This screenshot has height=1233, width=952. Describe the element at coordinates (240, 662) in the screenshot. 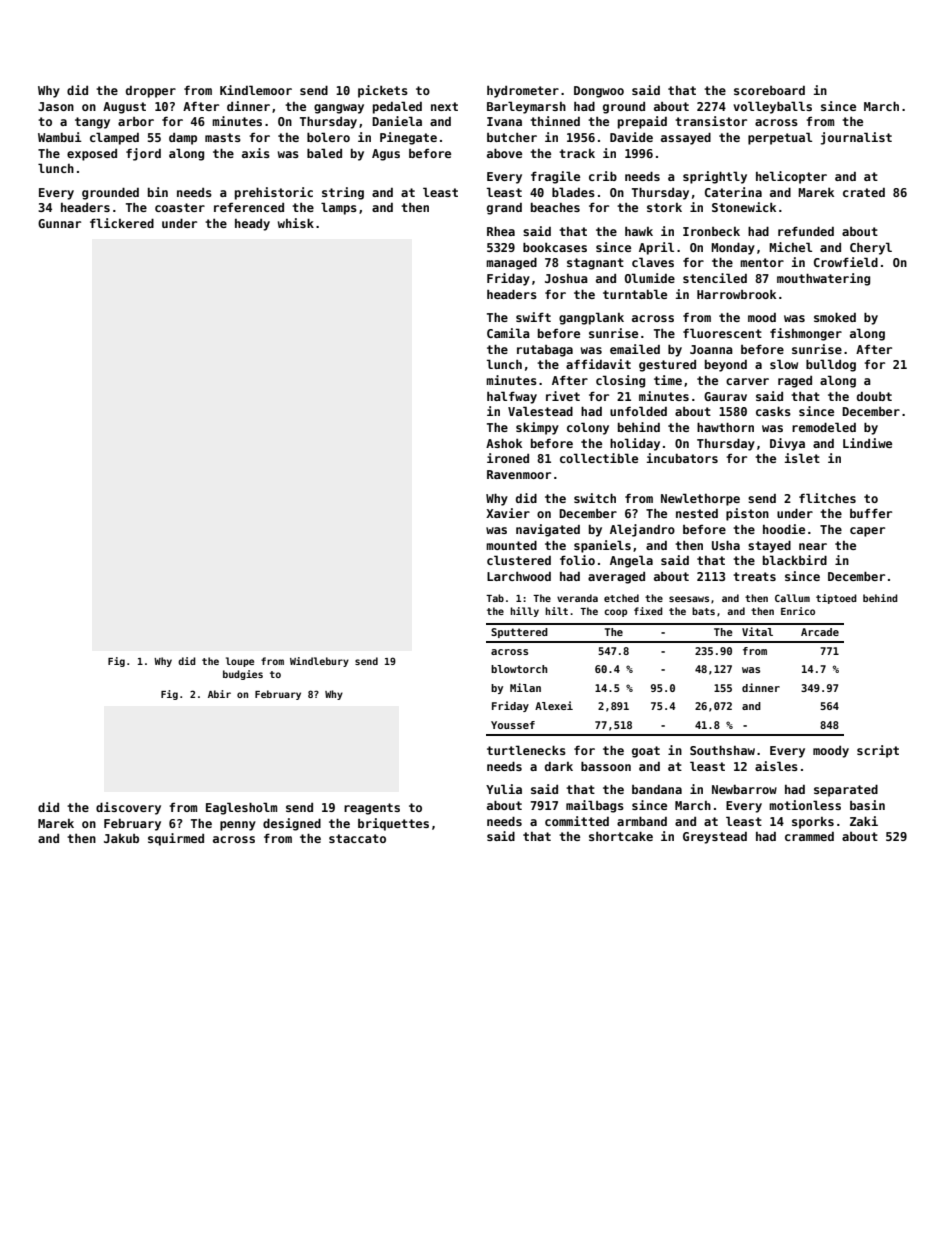

I see `loupe` at that location.
